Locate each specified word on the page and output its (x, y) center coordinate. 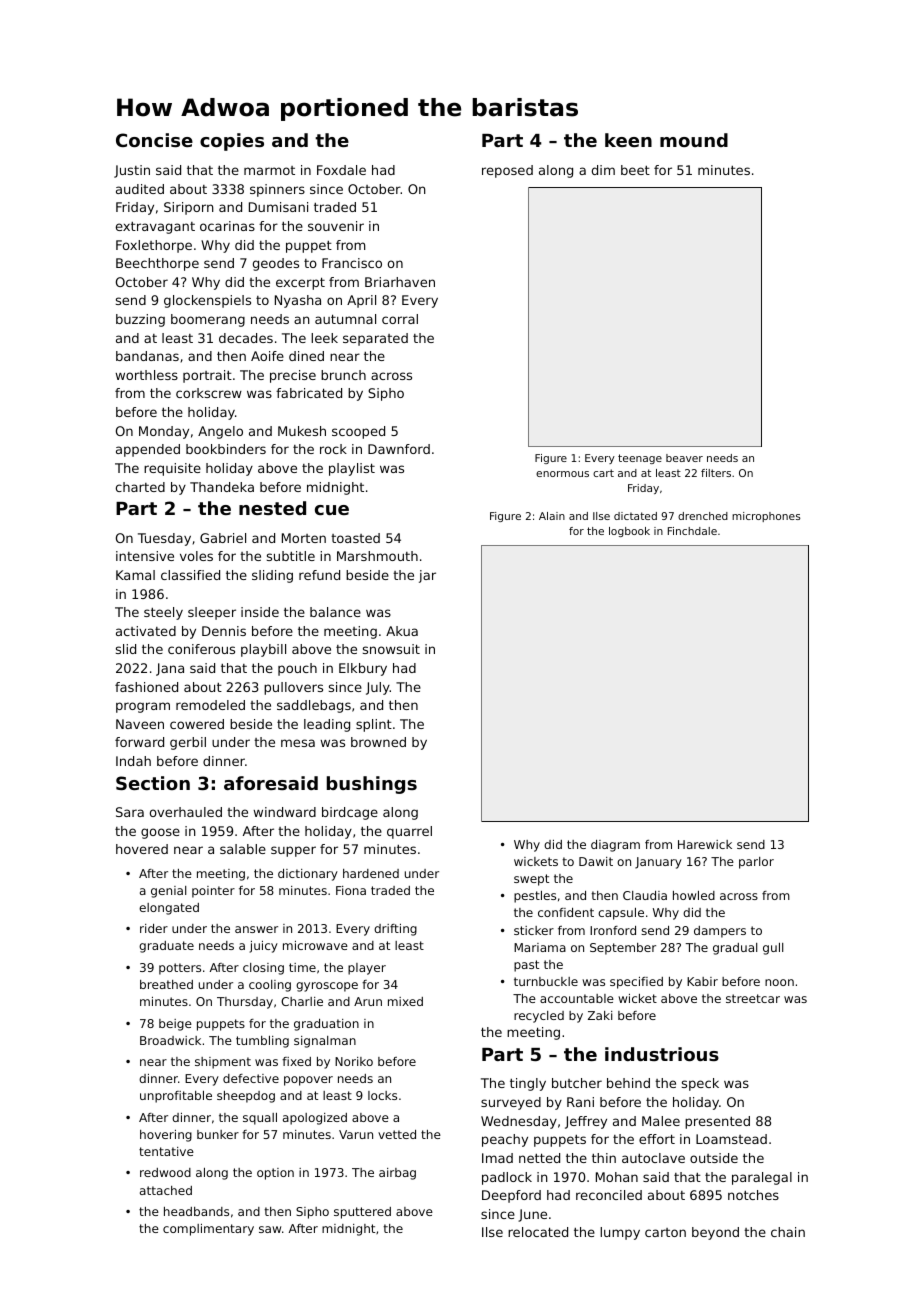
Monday (164, 432)
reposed (507, 171)
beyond (715, 1233)
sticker (534, 930)
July (378, 688)
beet (635, 170)
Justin (132, 171)
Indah (133, 761)
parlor (756, 863)
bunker (218, 1134)
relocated (538, 1232)
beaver (684, 458)
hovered (142, 849)
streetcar (753, 998)
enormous (562, 474)
